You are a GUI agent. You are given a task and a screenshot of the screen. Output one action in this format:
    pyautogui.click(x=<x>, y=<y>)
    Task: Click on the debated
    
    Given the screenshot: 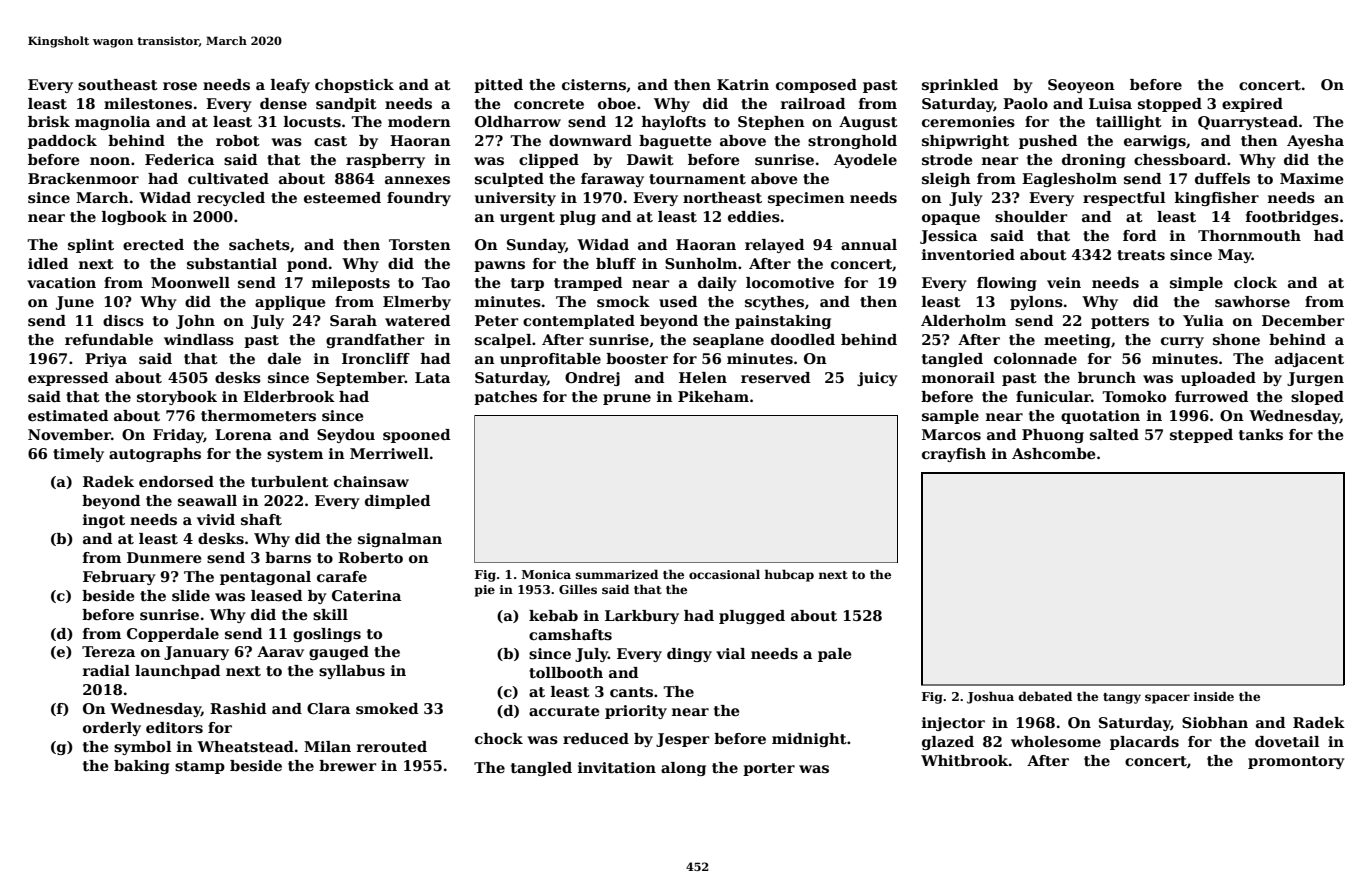 What is the action you would take?
    pyautogui.click(x=1045, y=696)
